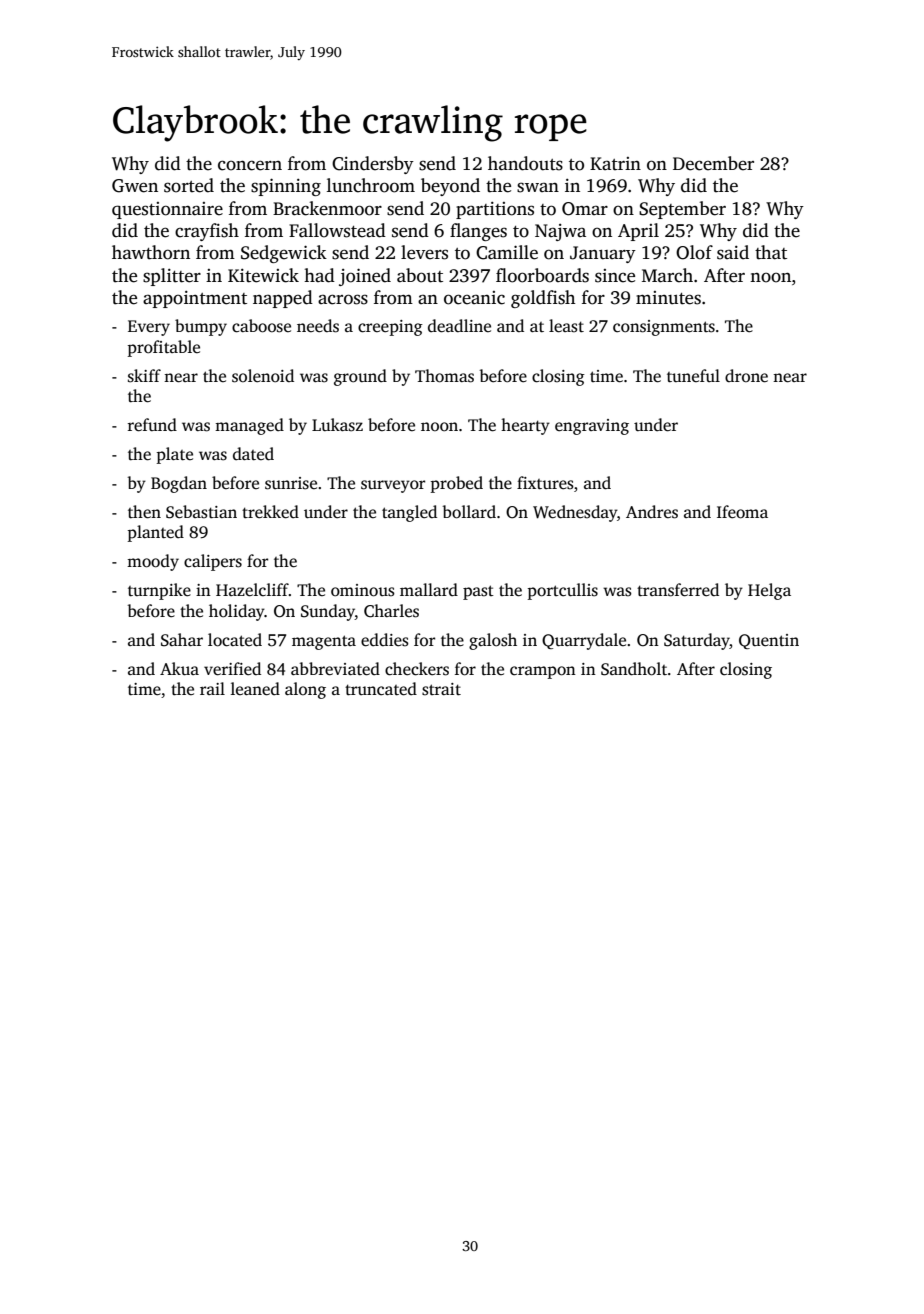 The height and width of the screenshot is (1314, 924). What do you see at coordinates (525, 426) in the screenshot?
I see `hearty` at bounding box center [525, 426].
